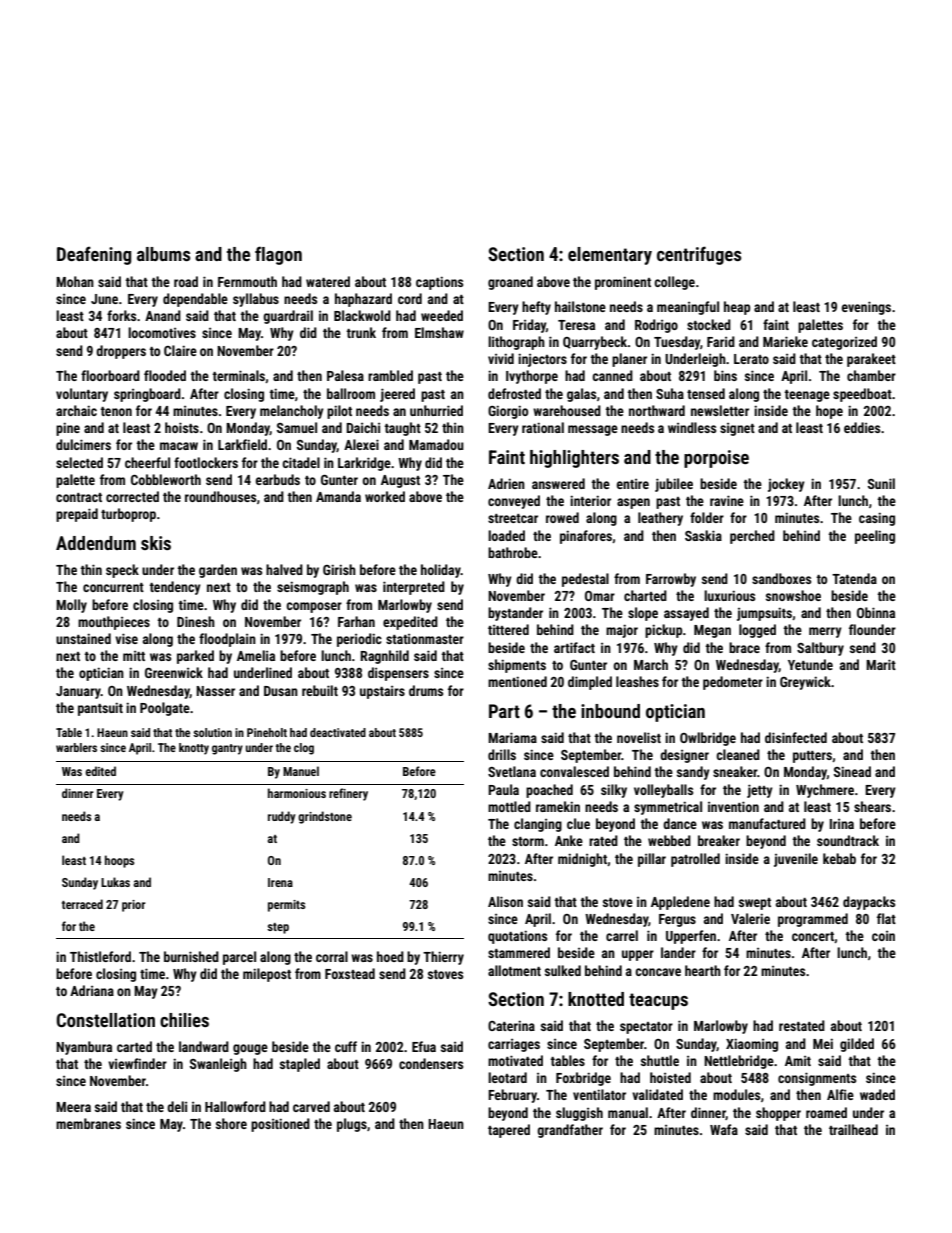 The height and width of the screenshot is (1233, 952). What do you see at coordinates (506, 483) in the screenshot?
I see `Adrien` at bounding box center [506, 483].
